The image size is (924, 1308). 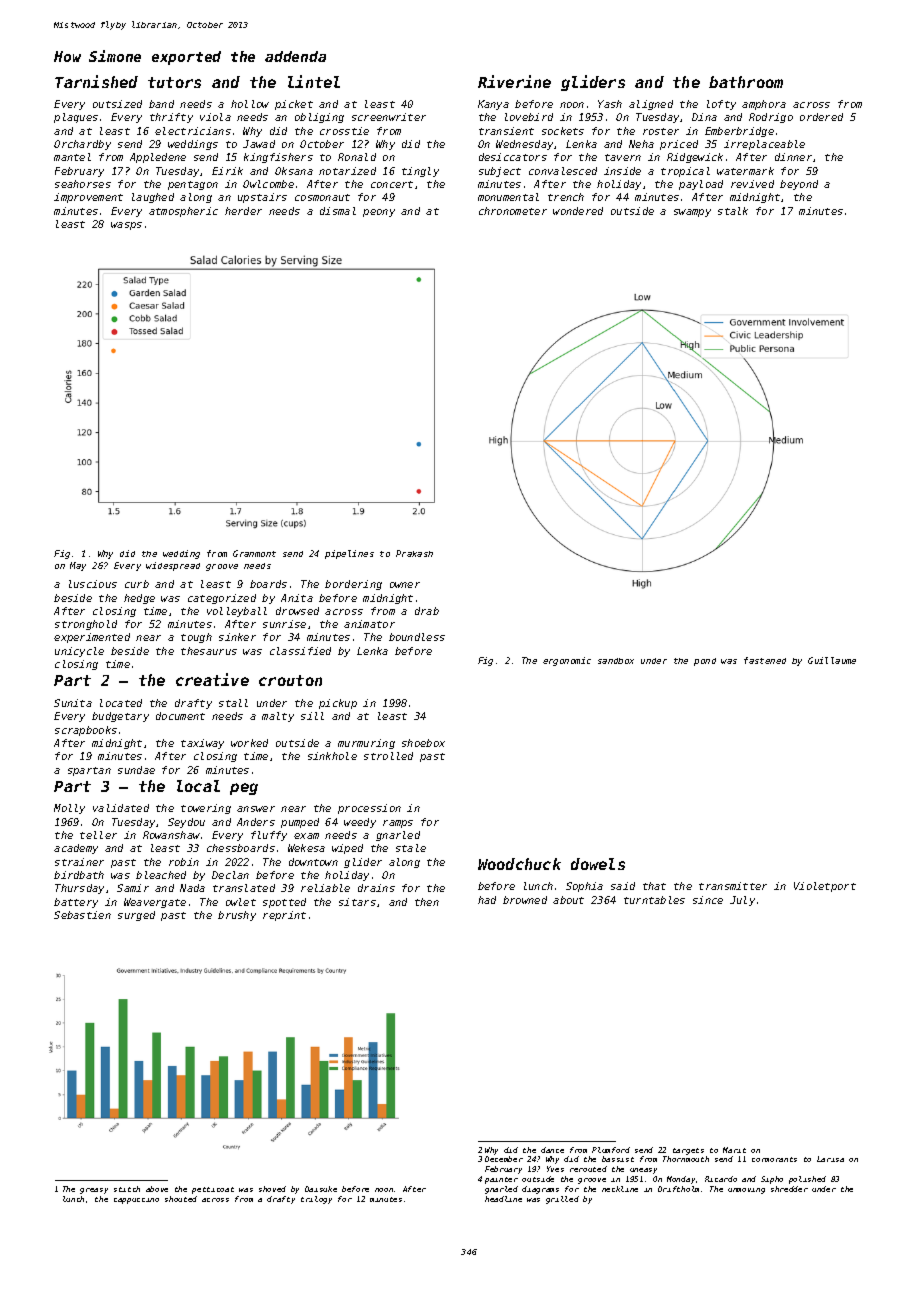 I want to click on Declan, so click(x=230, y=875).
